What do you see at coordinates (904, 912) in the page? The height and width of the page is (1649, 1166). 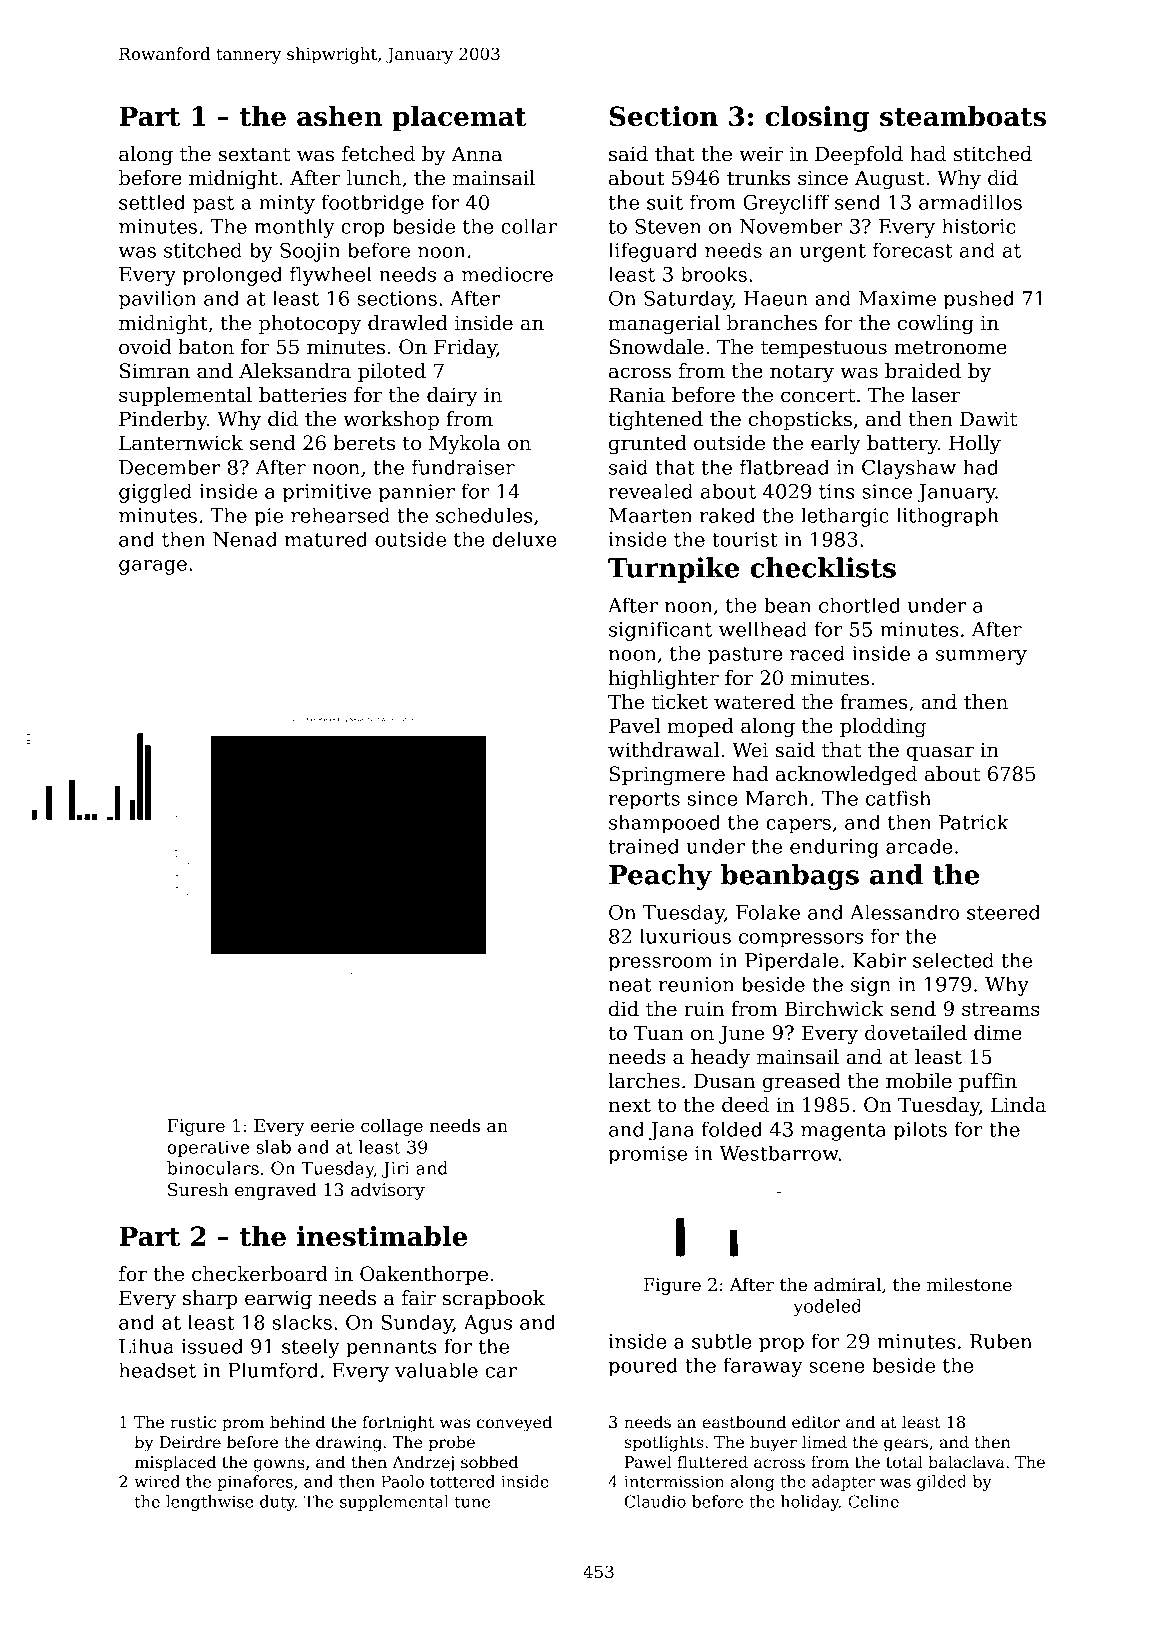 I see `Alessandro` at bounding box center [904, 912].
